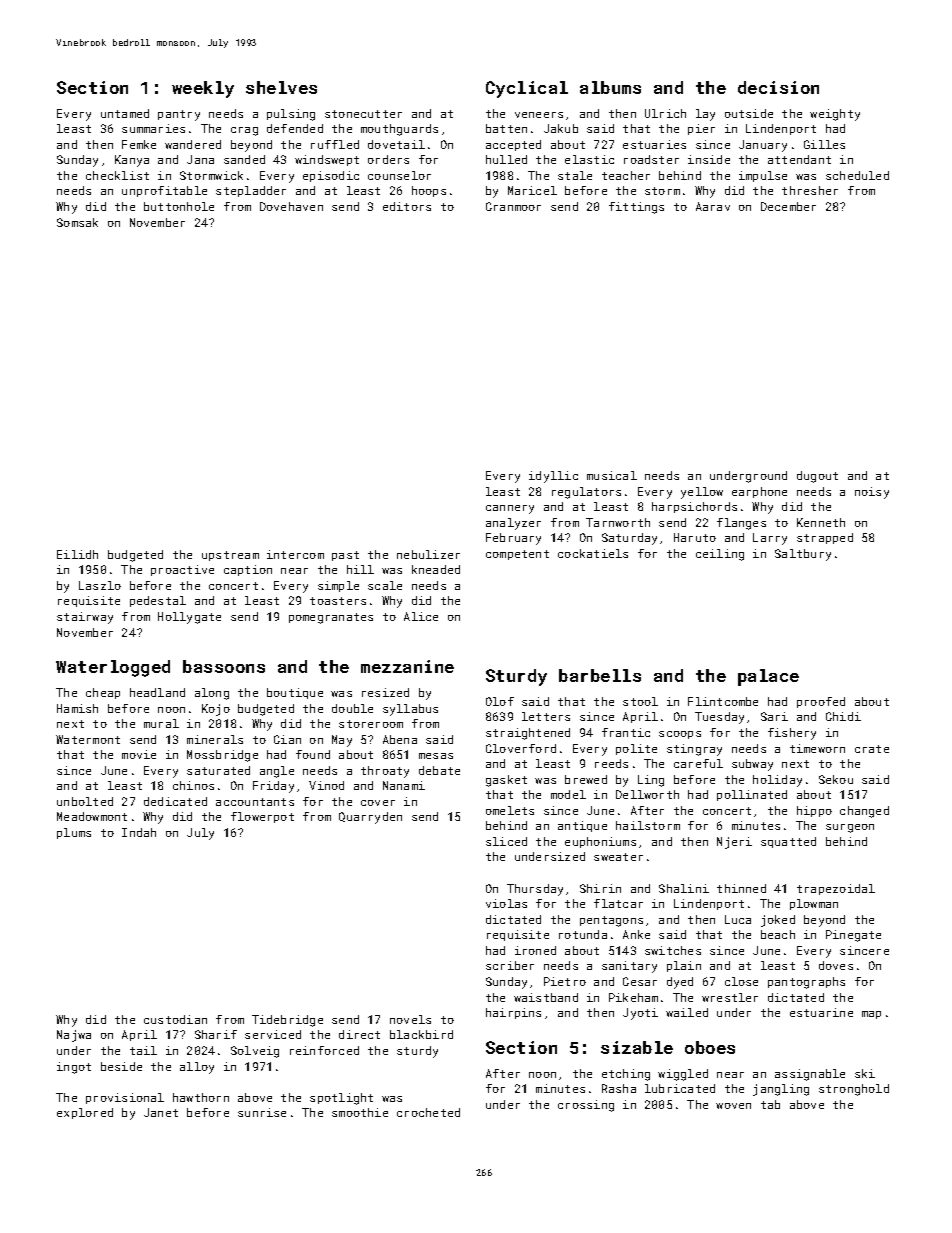  I want to click on December, so click(788, 206).
